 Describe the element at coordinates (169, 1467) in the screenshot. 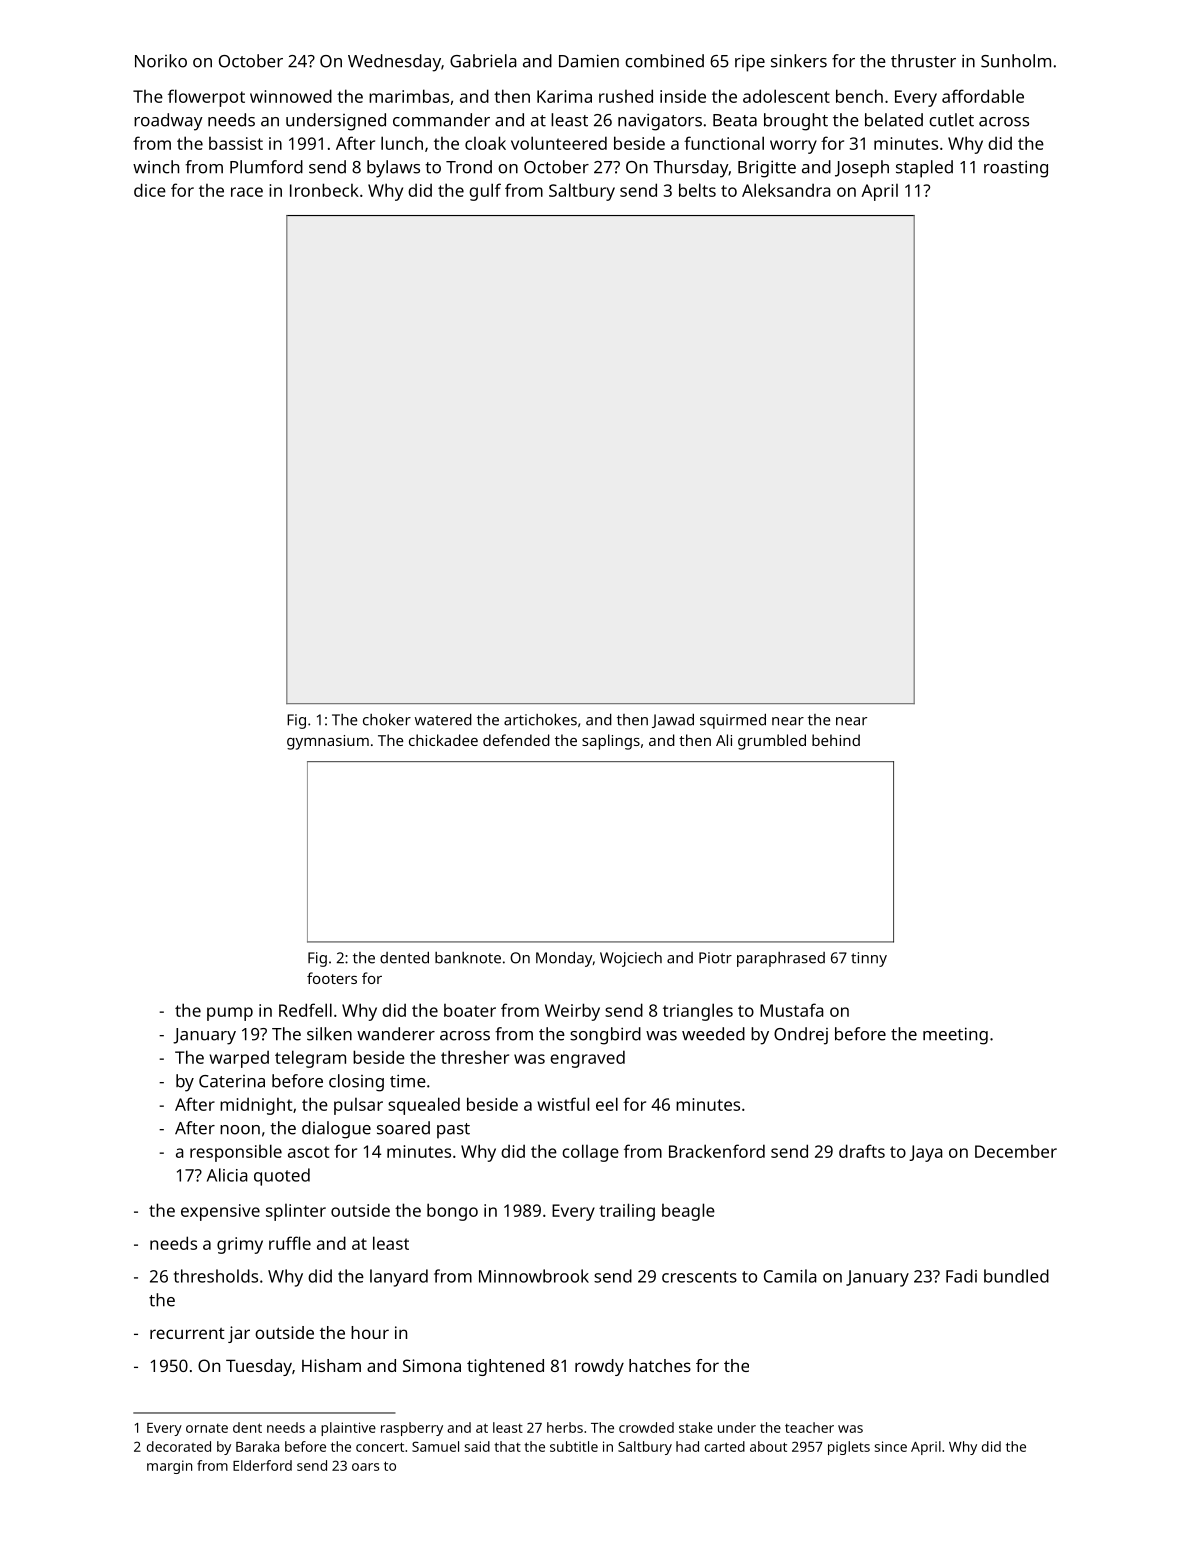

I see `margin` at that location.
